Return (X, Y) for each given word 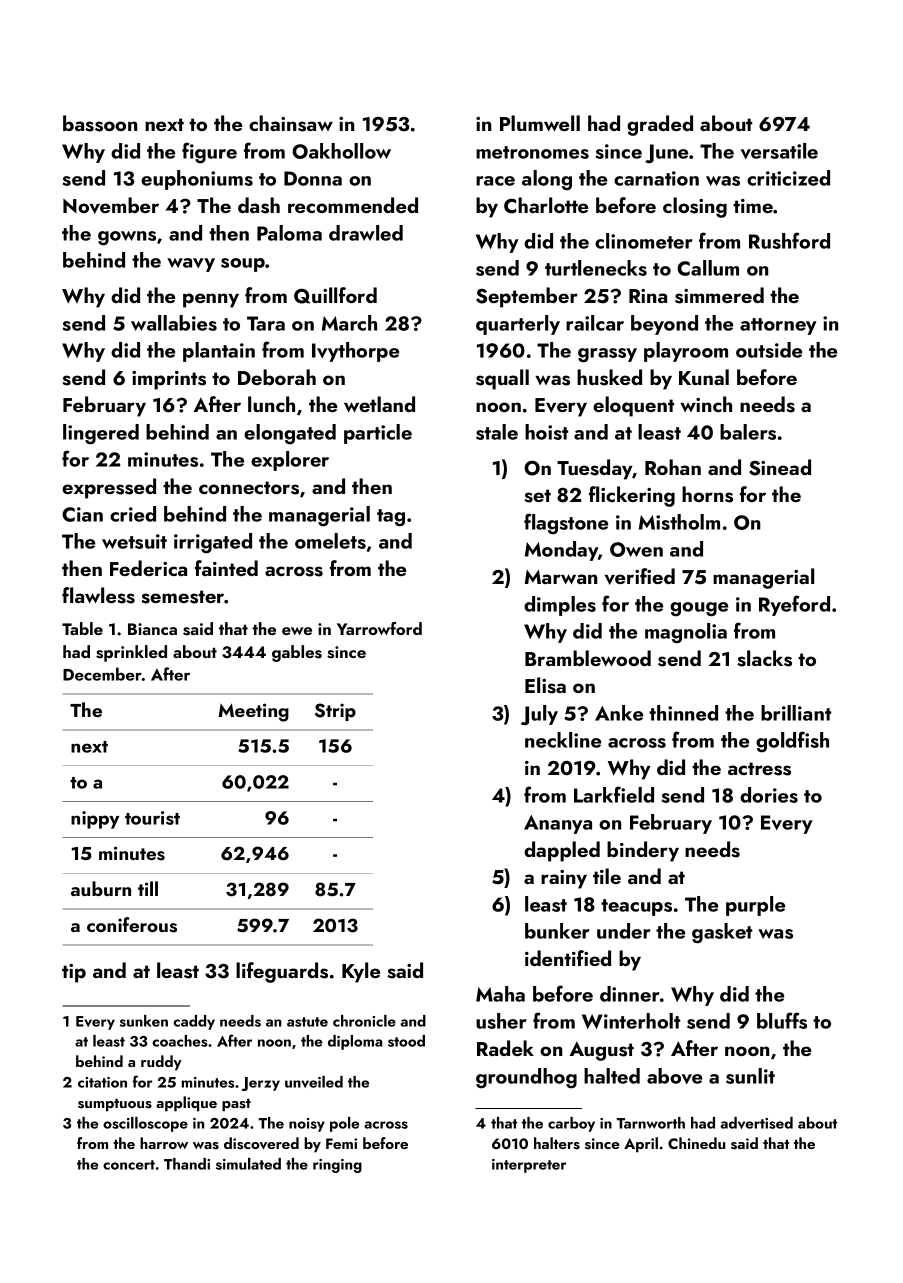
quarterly (518, 325)
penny (211, 300)
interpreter (529, 1166)
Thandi (187, 1164)
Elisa (545, 685)
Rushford (789, 240)
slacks (764, 658)
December (102, 674)
